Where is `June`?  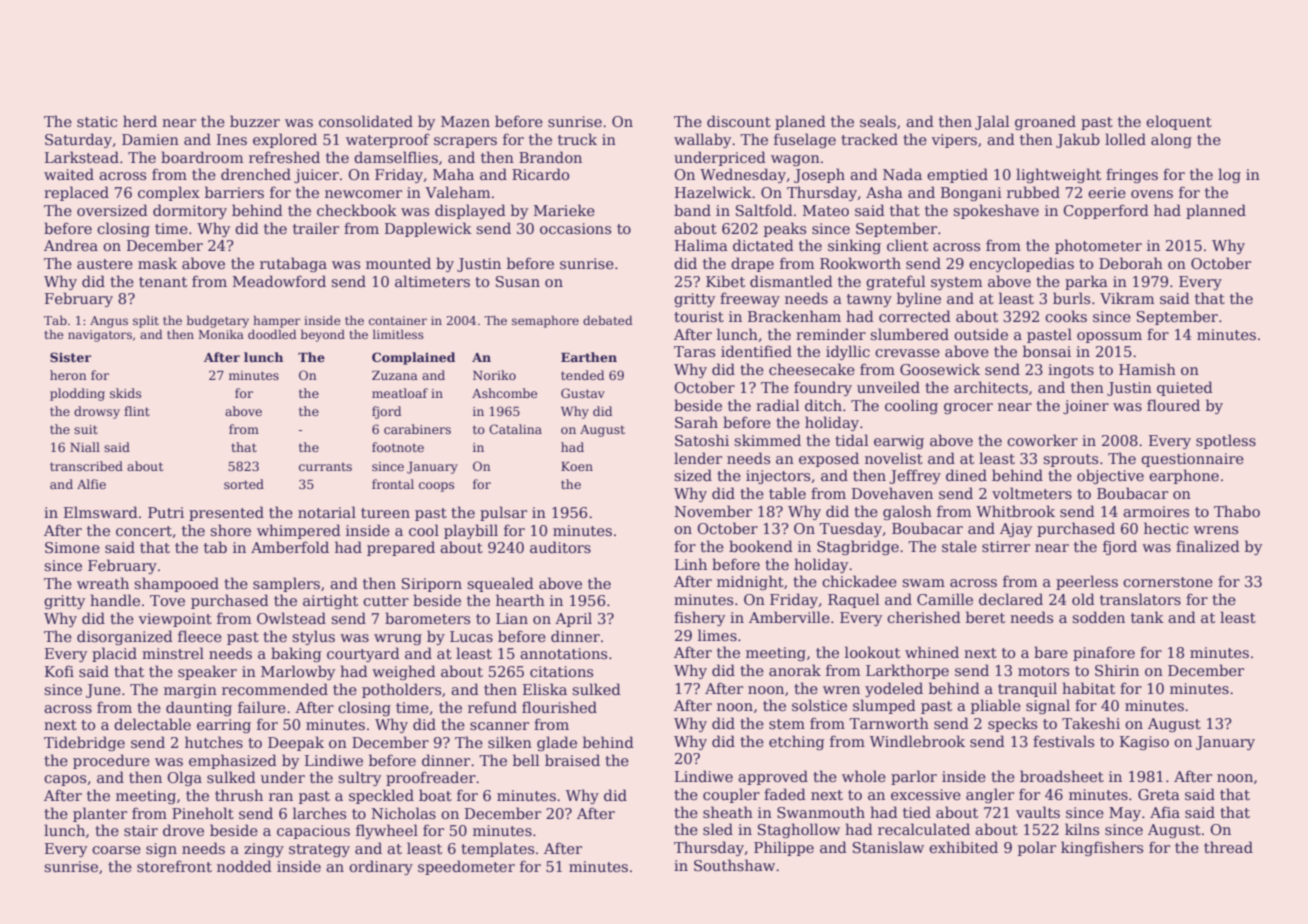
June is located at coordinates (103, 691).
